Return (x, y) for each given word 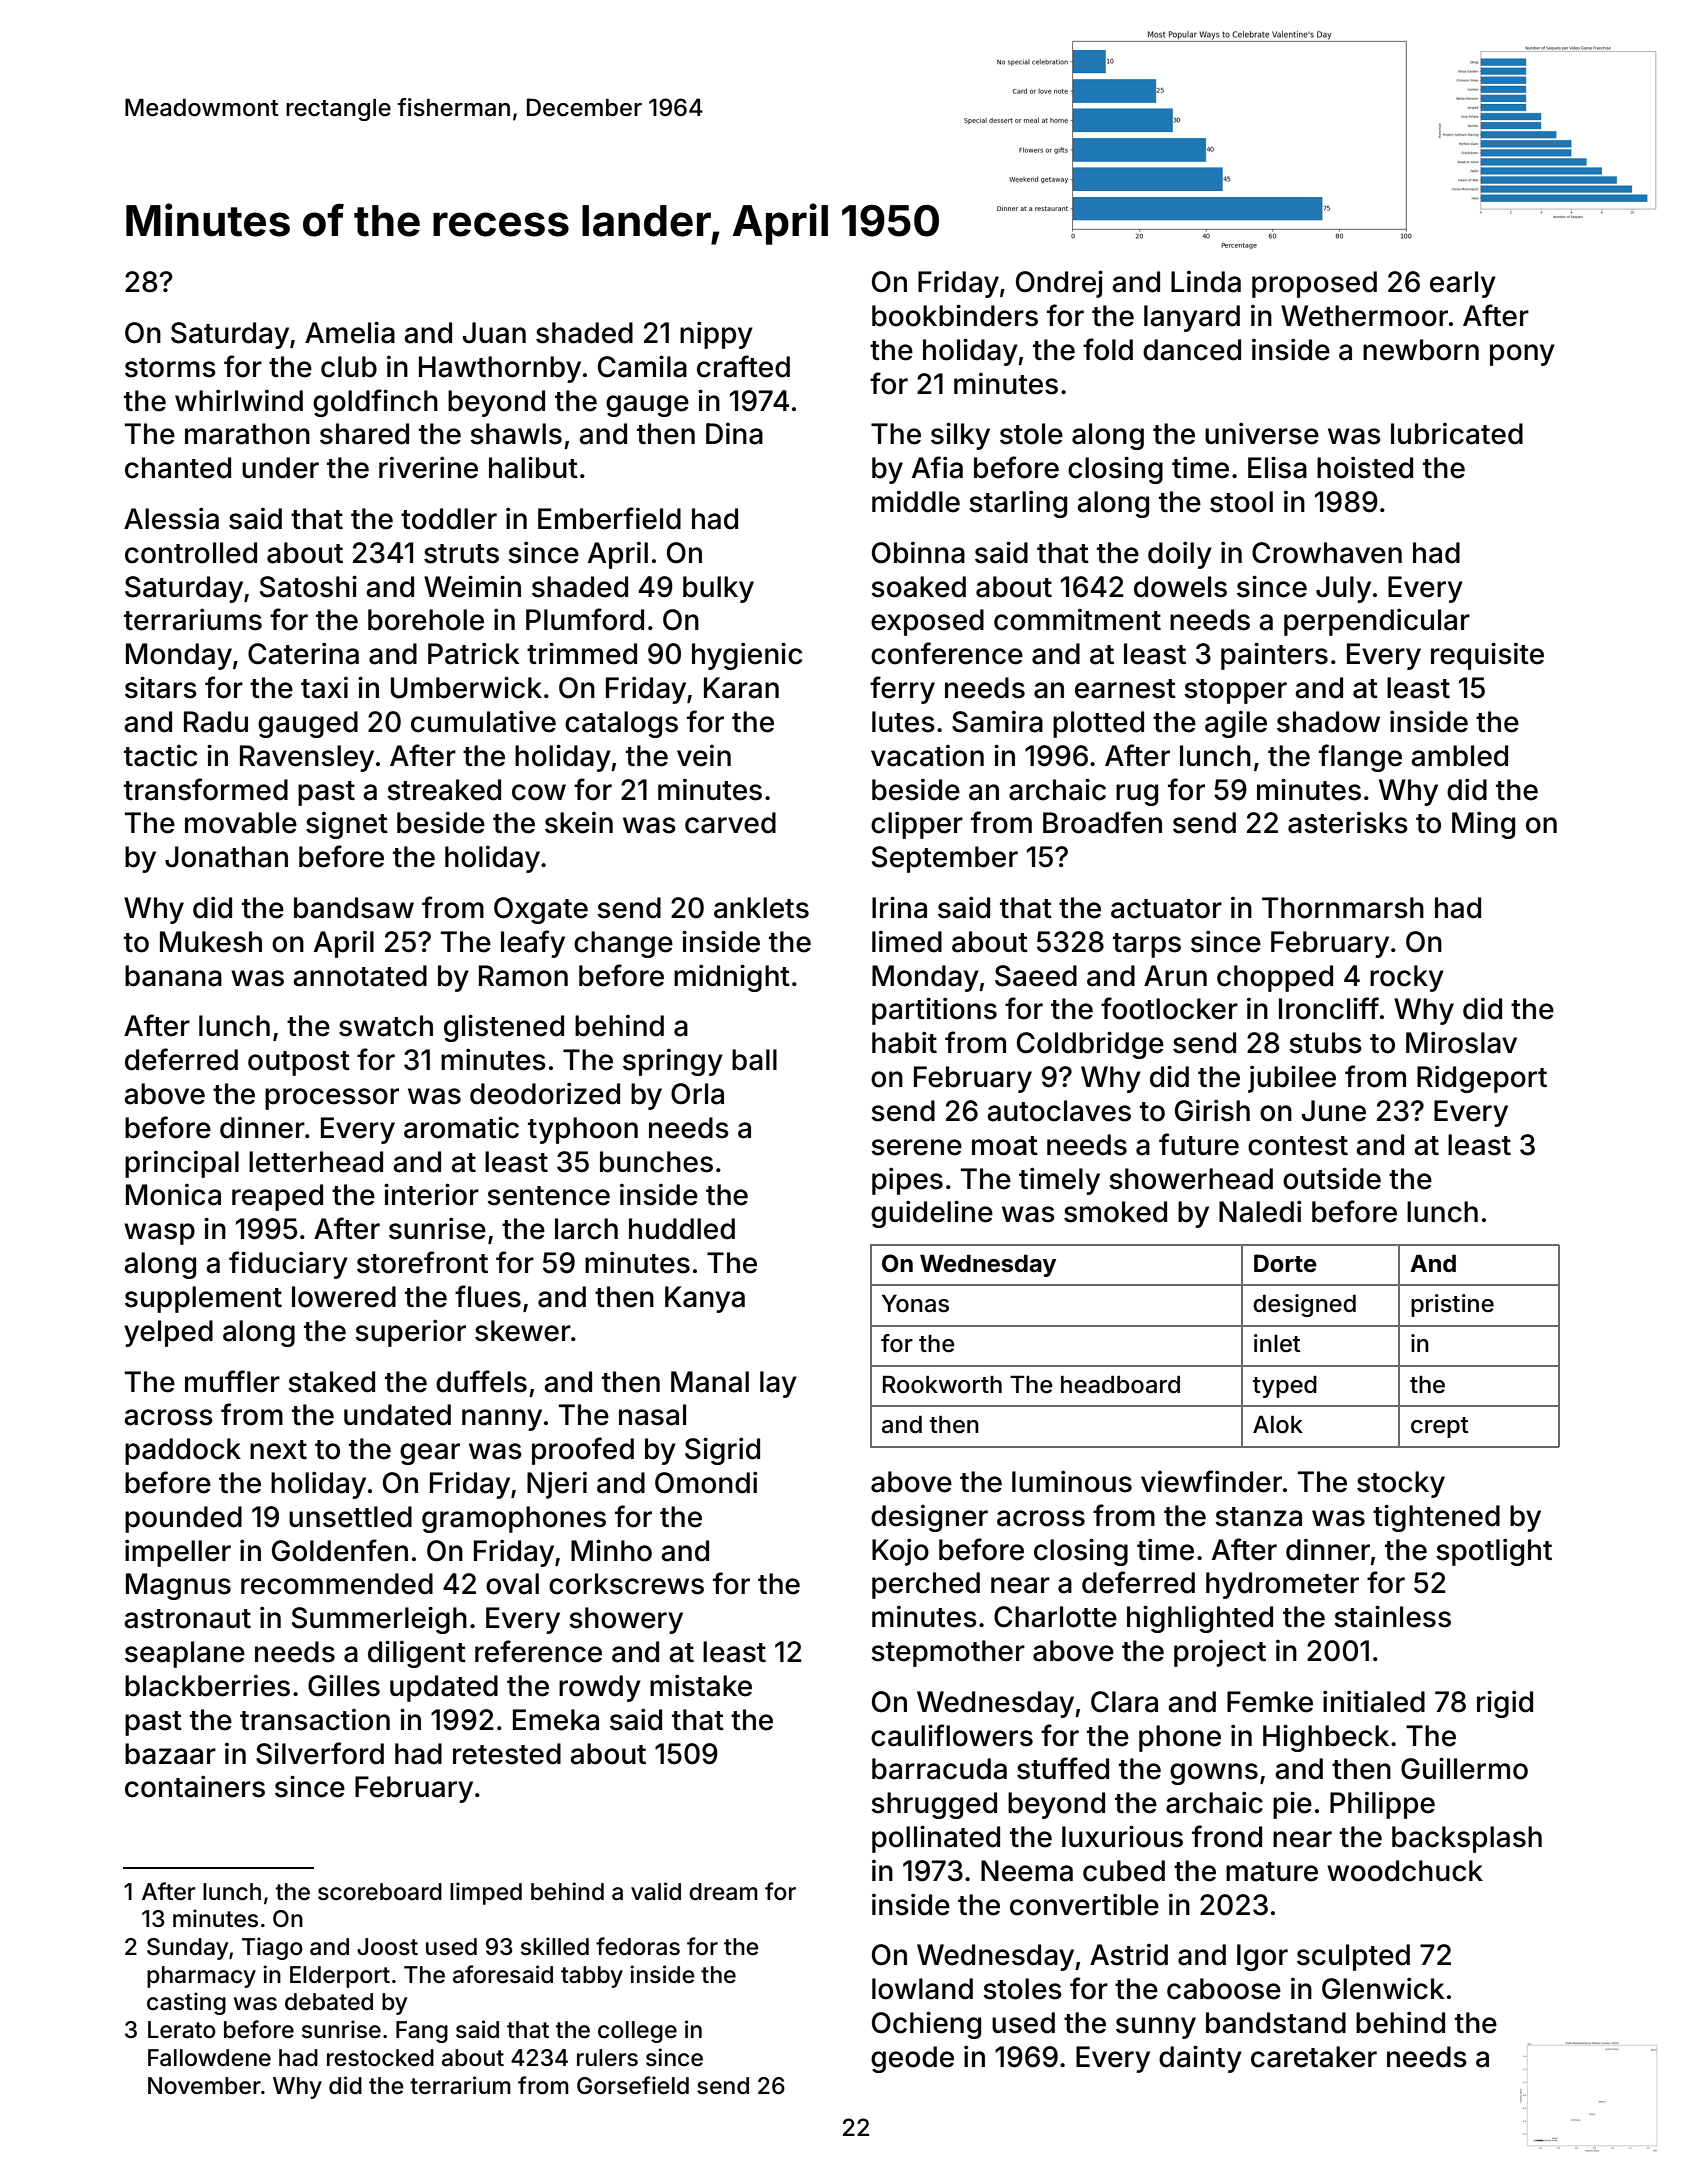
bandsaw (354, 908)
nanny (502, 1420)
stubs (1325, 1043)
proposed (1314, 284)
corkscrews (626, 1584)
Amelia (350, 332)
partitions (934, 1011)
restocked (380, 2058)
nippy (716, 335)
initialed (1374, 1701)
